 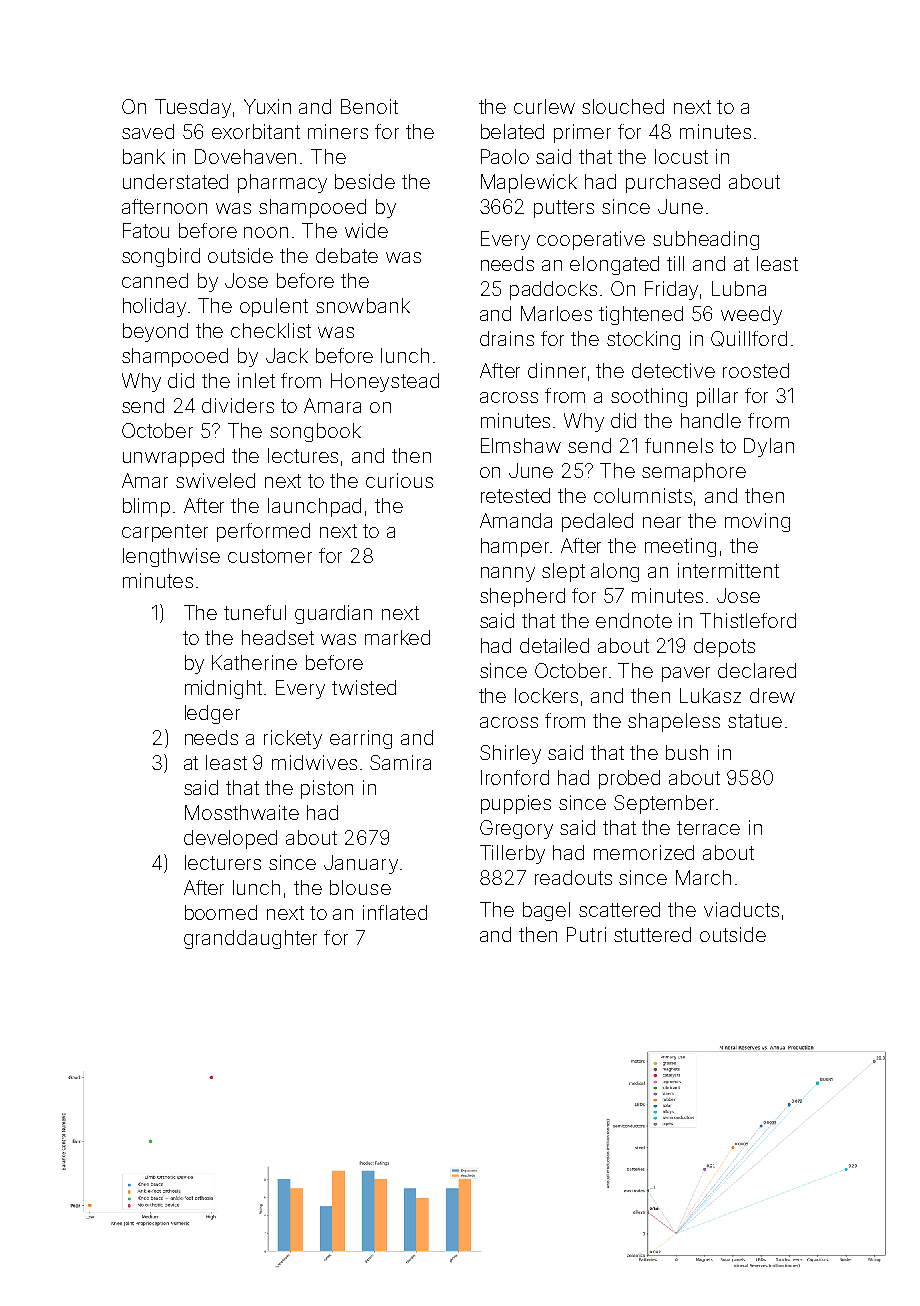 What do you see at coordinates (529, 183) in the screenshot?
I see `Maplewick` at bounding box center [529, 183].
